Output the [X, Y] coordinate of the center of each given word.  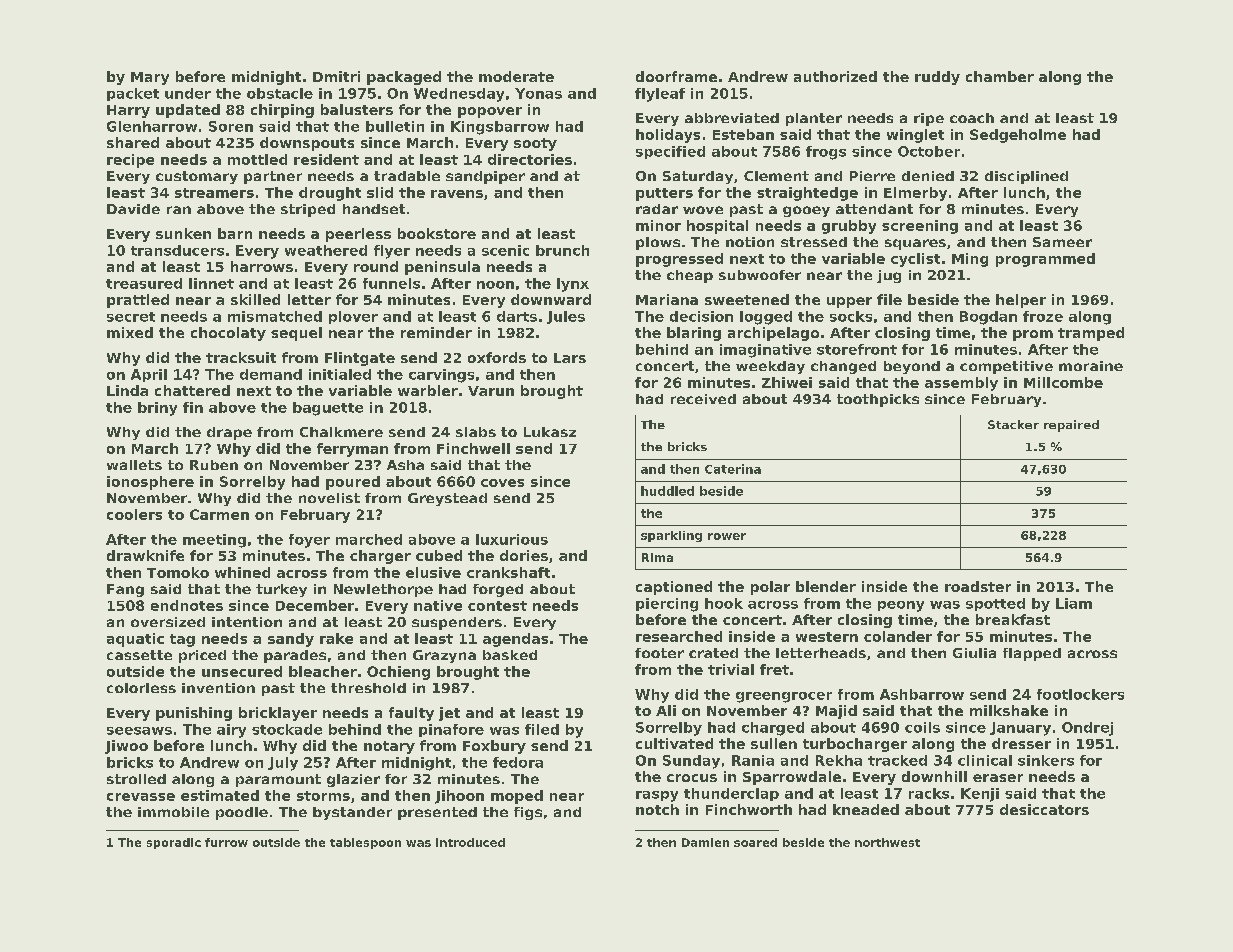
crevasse [141, 797]
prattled [138, 301]
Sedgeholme [1018, 136]
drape [229, 433]
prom [1033, 335]
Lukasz [550, 432]
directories [530, 159]
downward [551, 299]
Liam [1074, 603]
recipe [130, 161]
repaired [1071, 426]
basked [510, 655]
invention [218, 688]
